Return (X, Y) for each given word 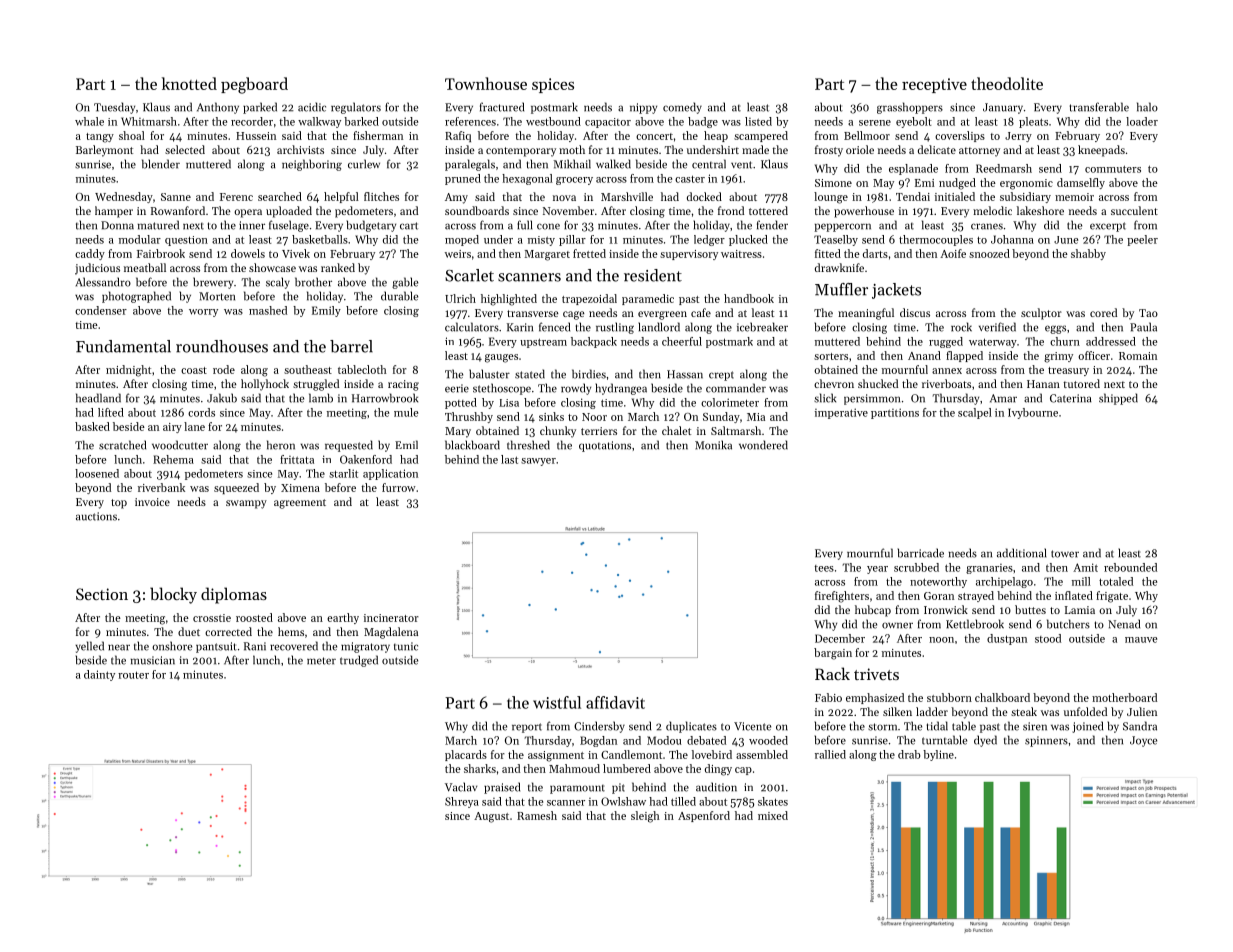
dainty (99, 675)
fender (772, 225)
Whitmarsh (149, 121)
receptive (934, 85)
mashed (268, 310)
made (755, 149)
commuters (1113, 169)
